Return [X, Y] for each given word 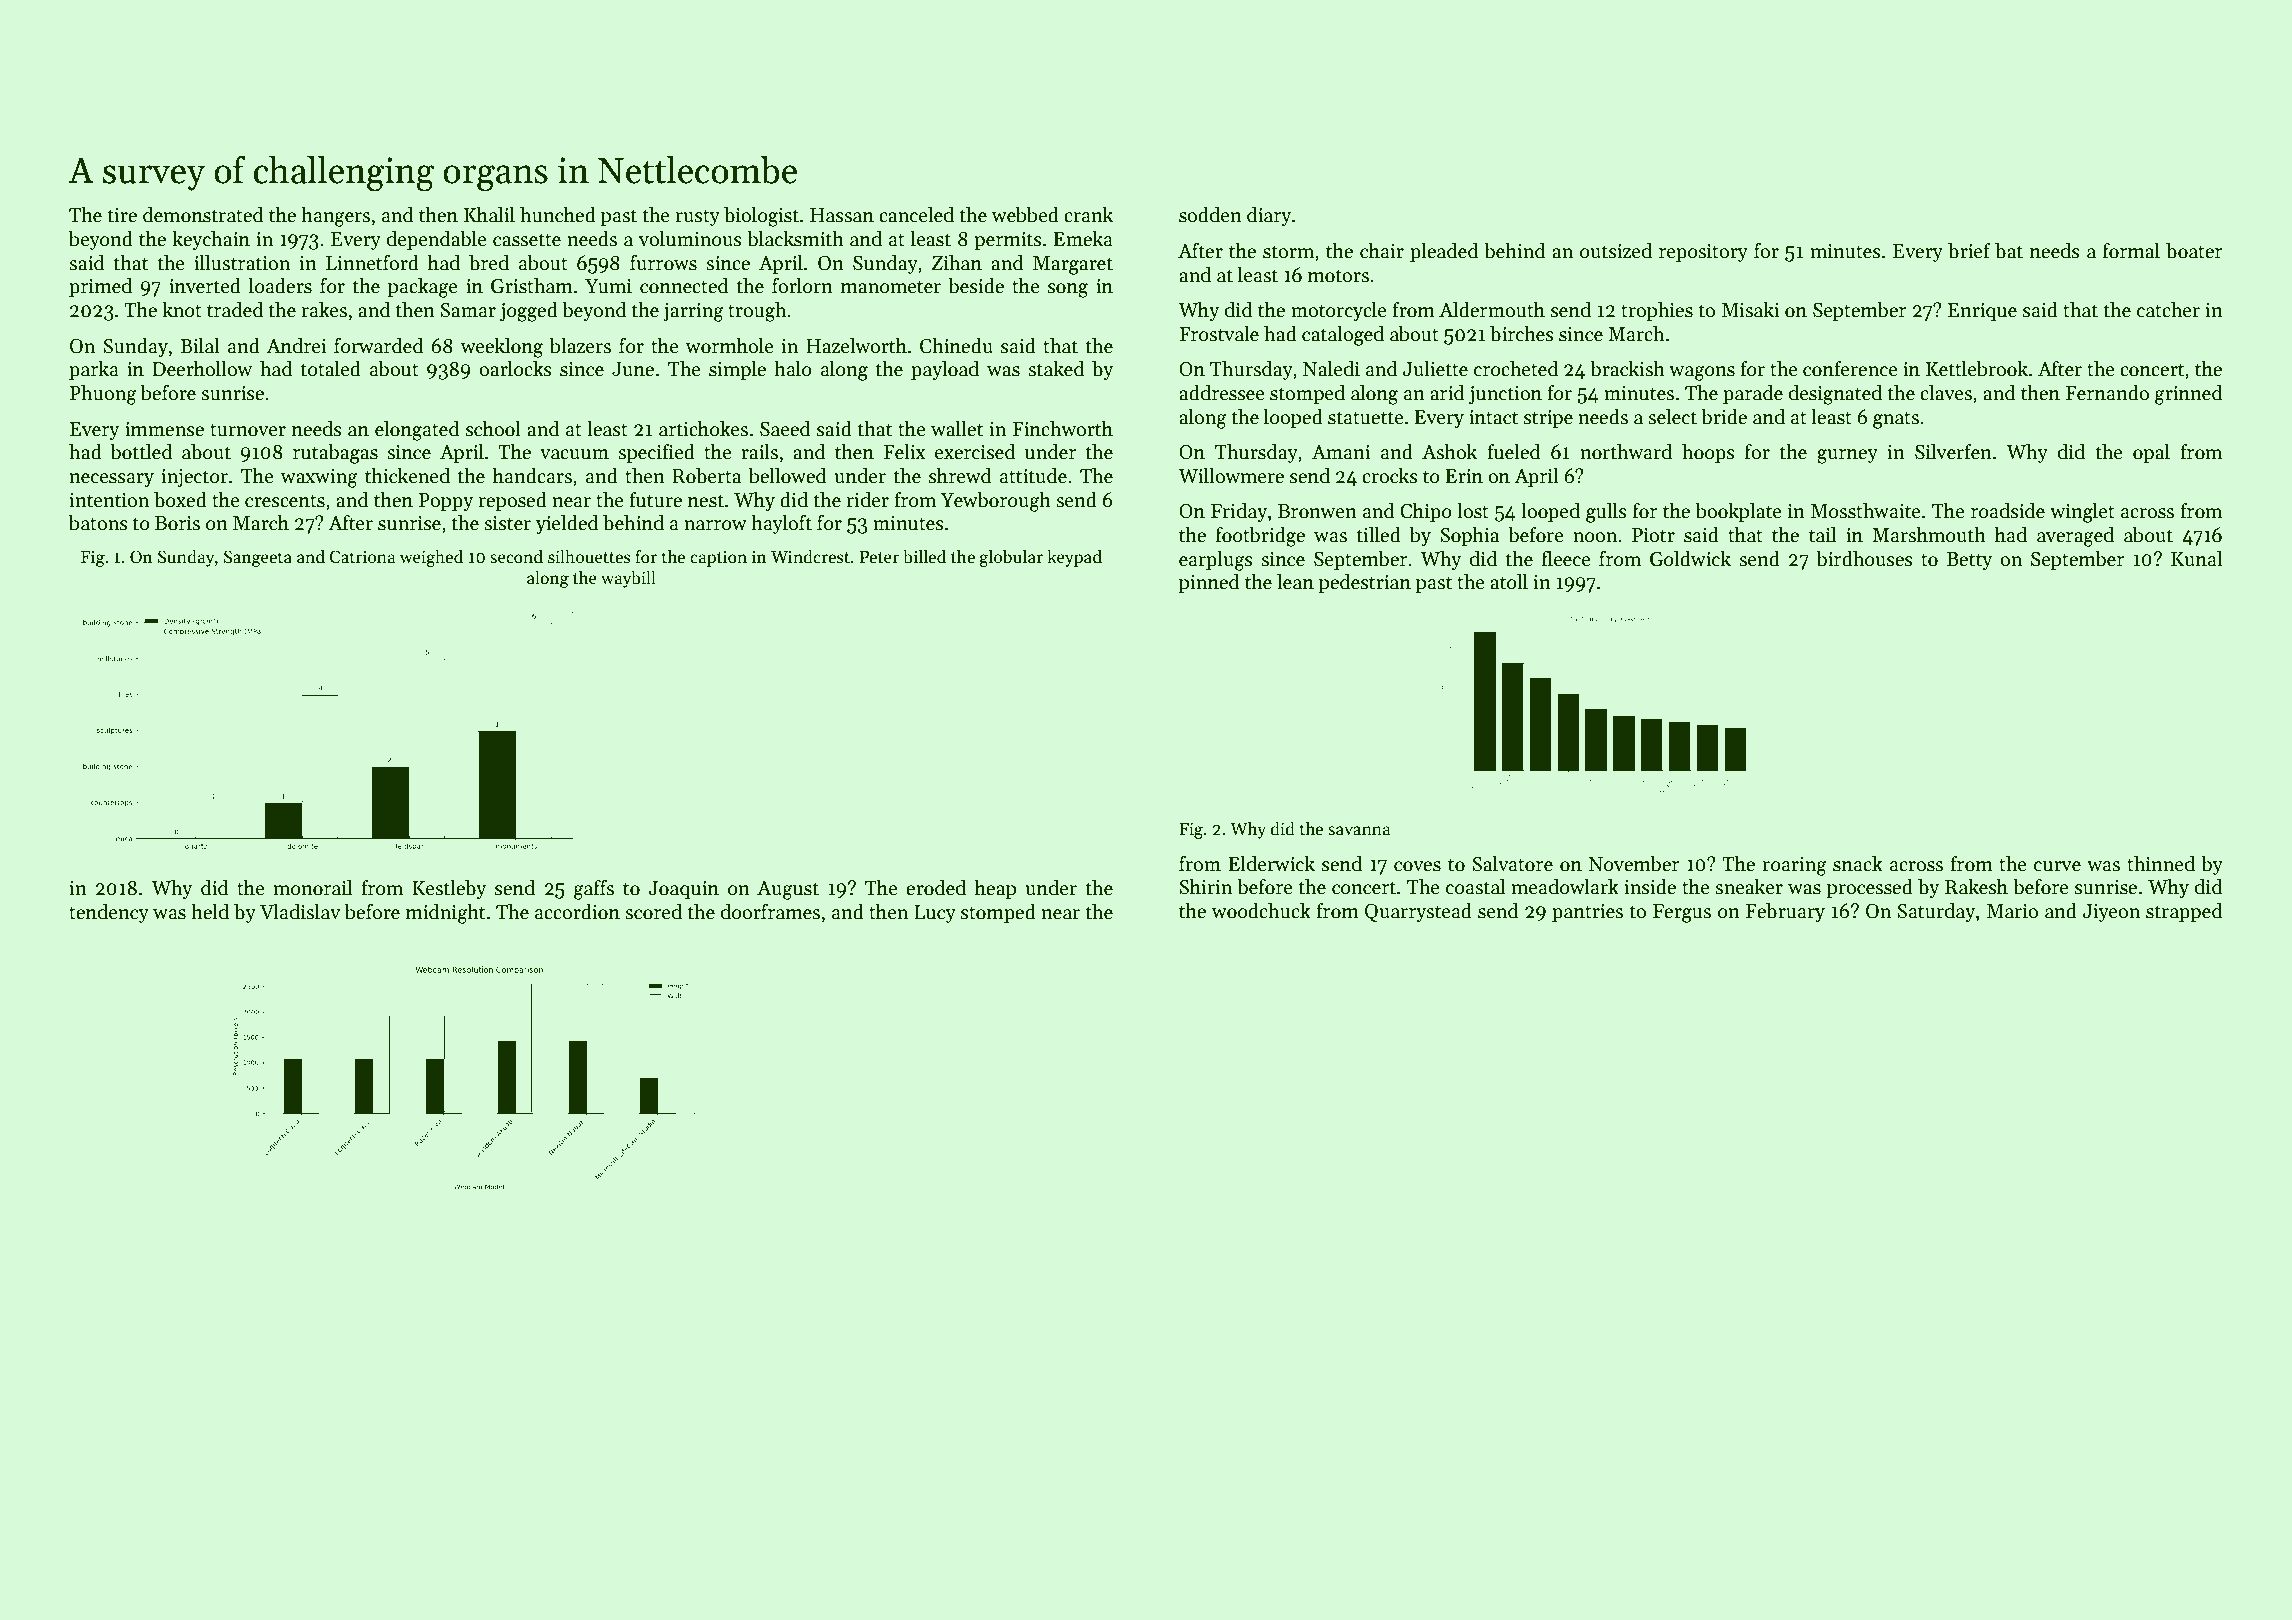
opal [2151, 453]
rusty [698, 218]
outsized [1616, 251]
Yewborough [996, 502]
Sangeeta [258, 558]
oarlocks [515, 369]
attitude [1033, 476]
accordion [577, 912]
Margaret [1073, 265]
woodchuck [1261, 911]
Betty [1969, 561]
